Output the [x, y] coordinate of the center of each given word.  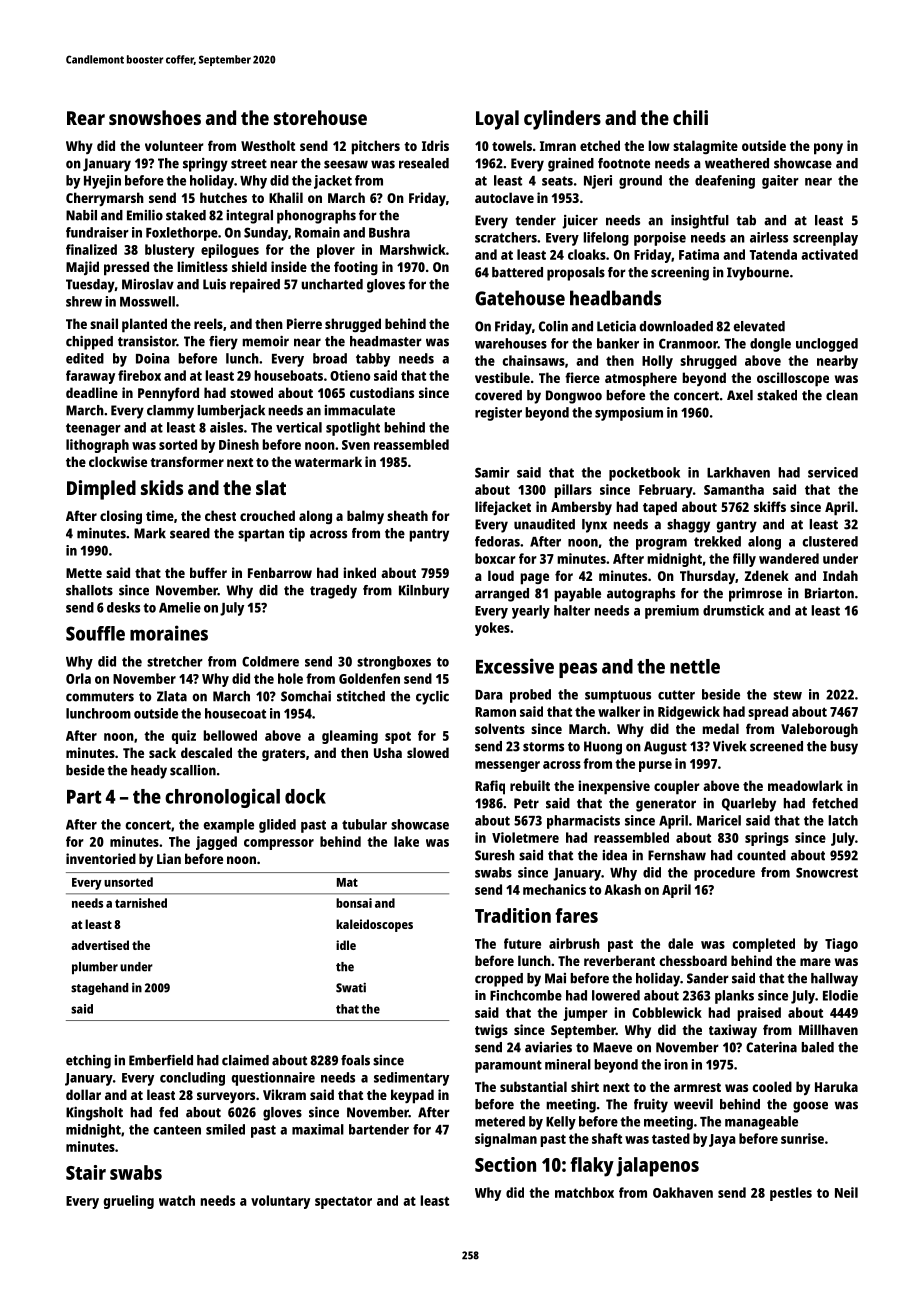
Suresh [495, 855]
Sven [356, 445]
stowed [251, 392]
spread [768, 713]
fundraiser [97, 232]
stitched [361, 696]
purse [655, 766]
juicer [580, 222]
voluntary [280, 1202]
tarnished [141, 903]
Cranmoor [688, 343]
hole [290, 678]
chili [690, 117]
